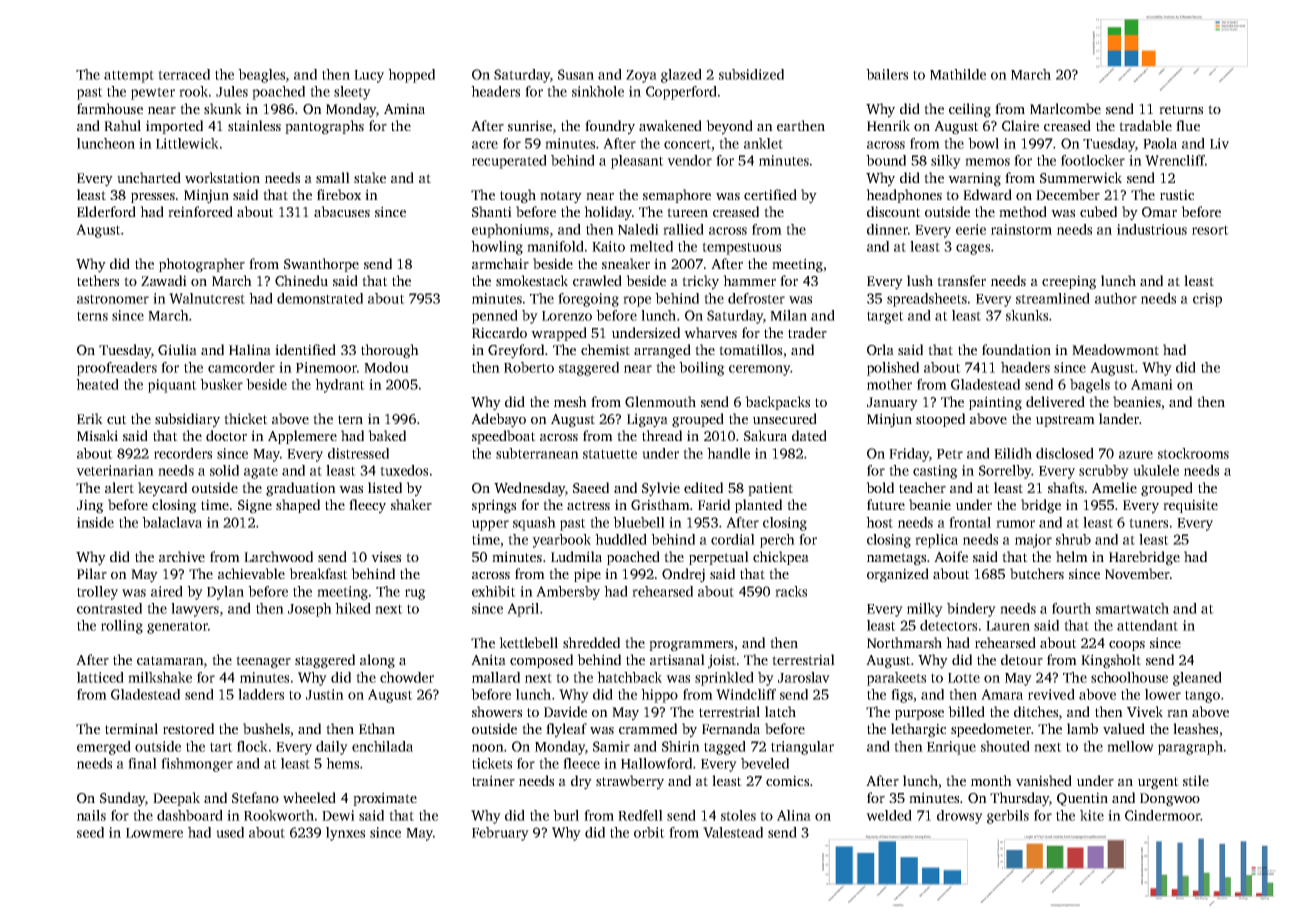 This screenshot has width=1308, height=924. Describe the element at coordinates (780, 711) in the screenshot. I see `latch` at that location.
